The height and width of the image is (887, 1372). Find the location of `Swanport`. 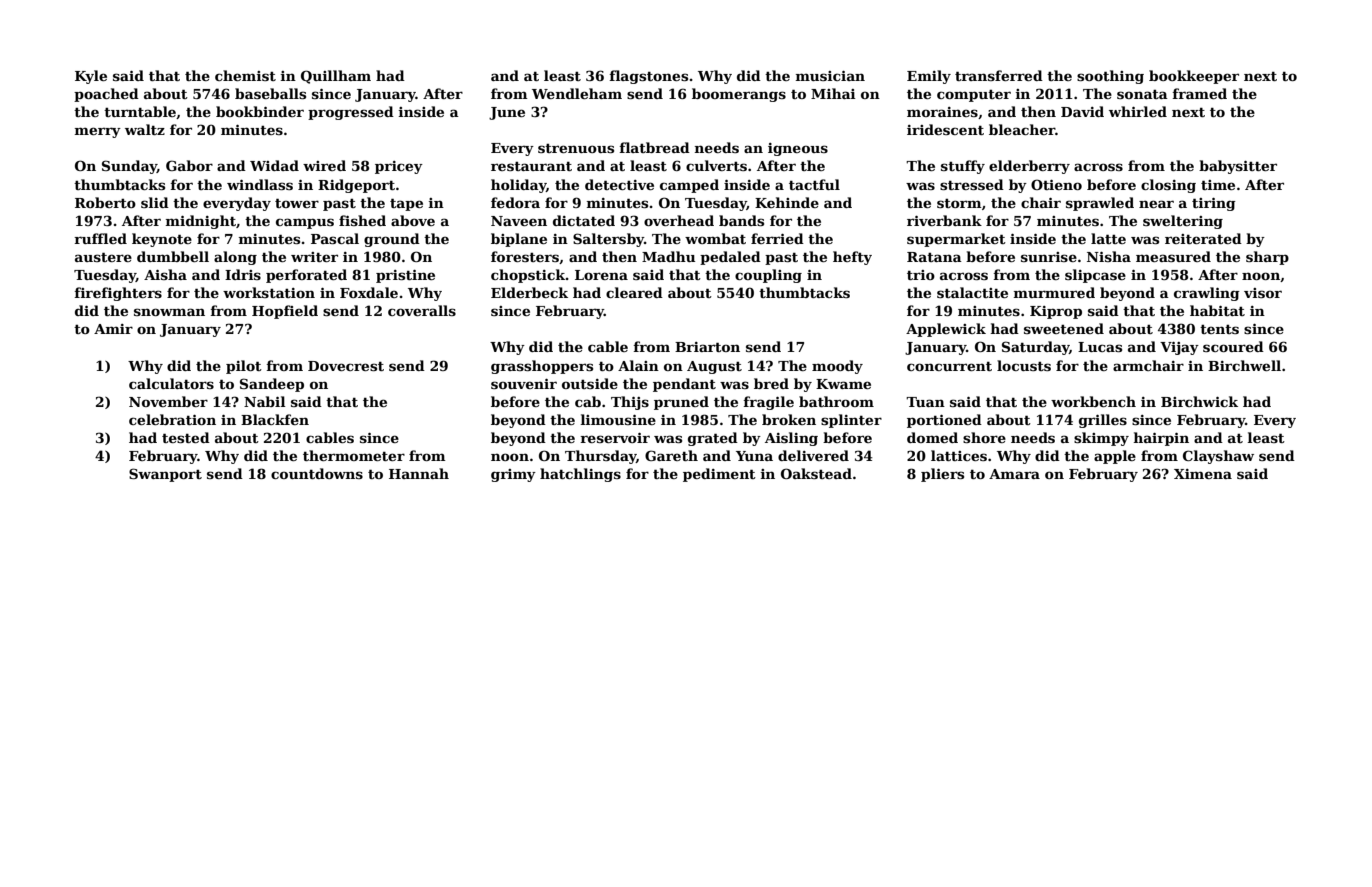

Swanport is located at coordinates (165, 475).
